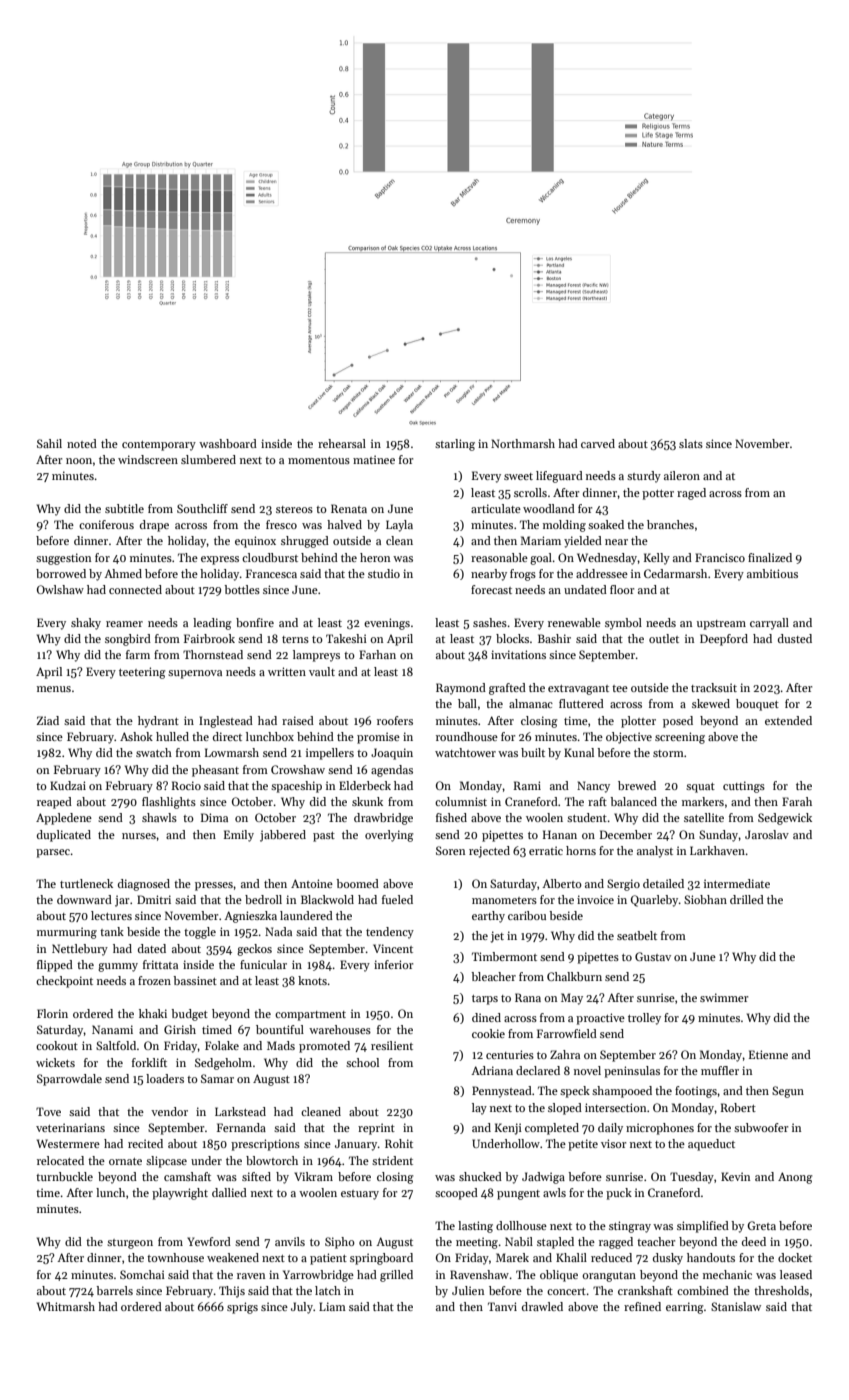 The image size is (849, 1400). Describe the element at coordinates (504, 956) in the image. I see `Timbermont` at that location.
